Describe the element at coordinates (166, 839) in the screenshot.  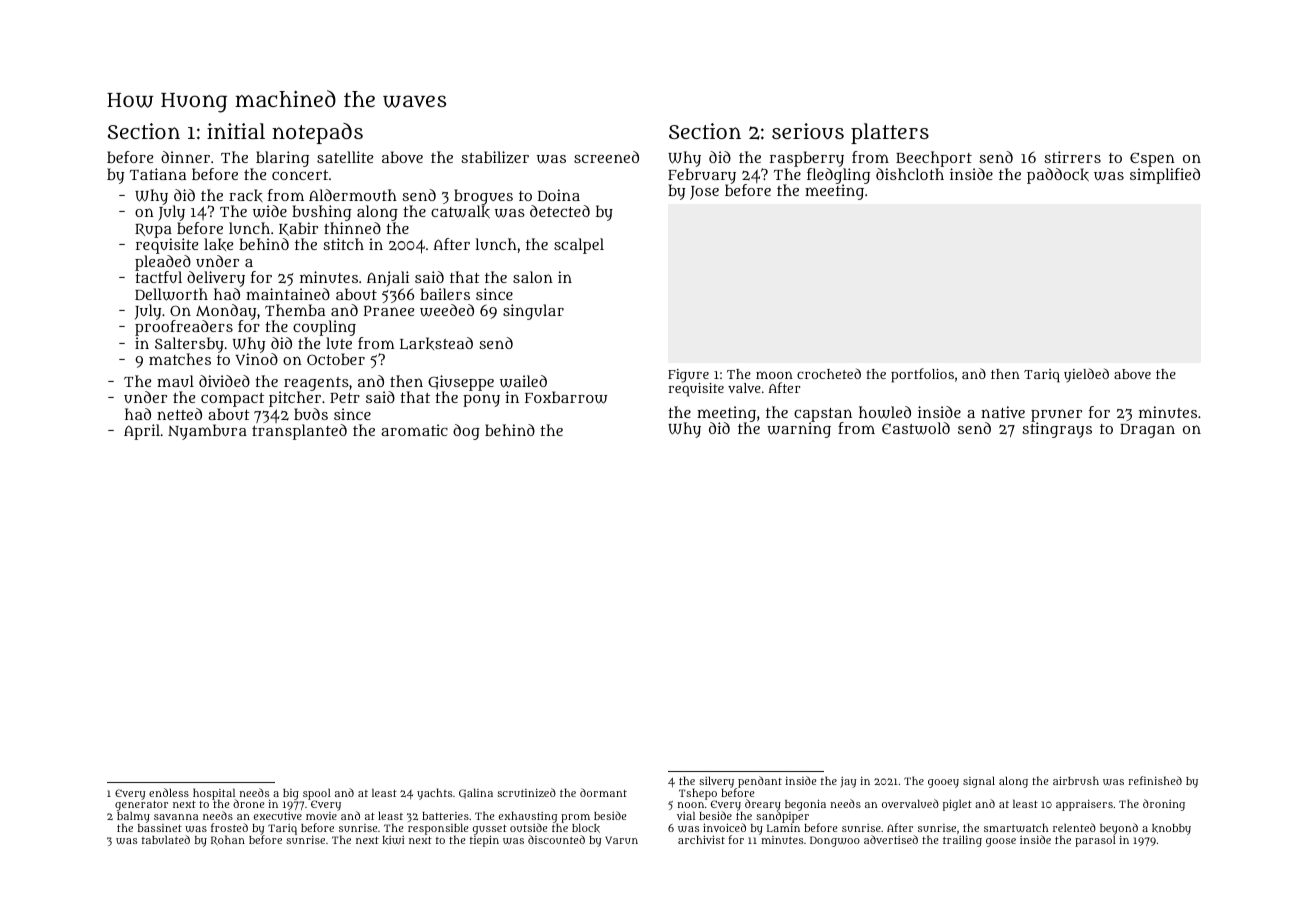
I see `tabulated` at that location.
